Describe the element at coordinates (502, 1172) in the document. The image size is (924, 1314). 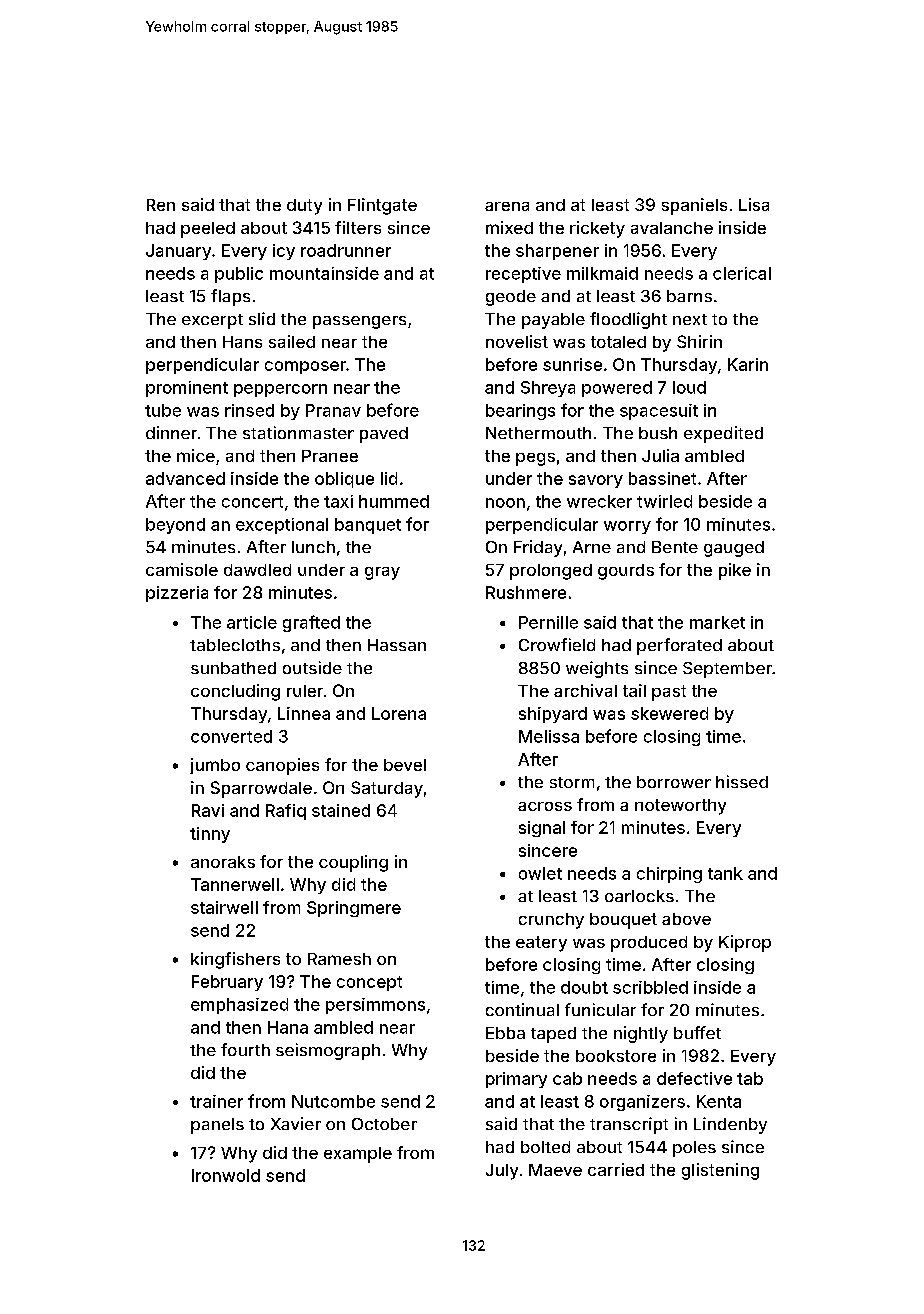
I see `July` at that location.
